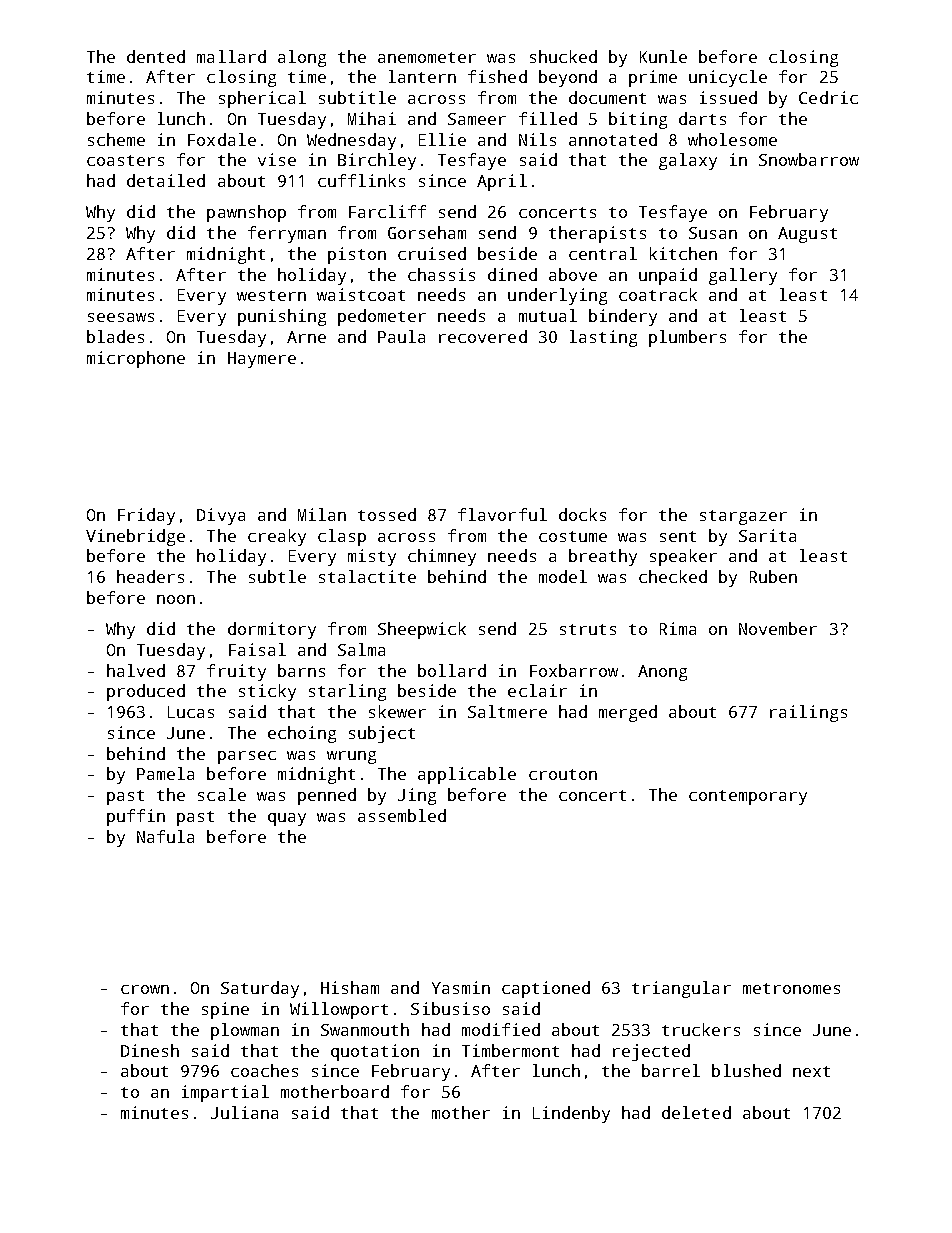 The image size is (952, 1233). What do you see at coordinates (442, 139) in the page?
I see `Ellie` at bounding box center [442, 139].
